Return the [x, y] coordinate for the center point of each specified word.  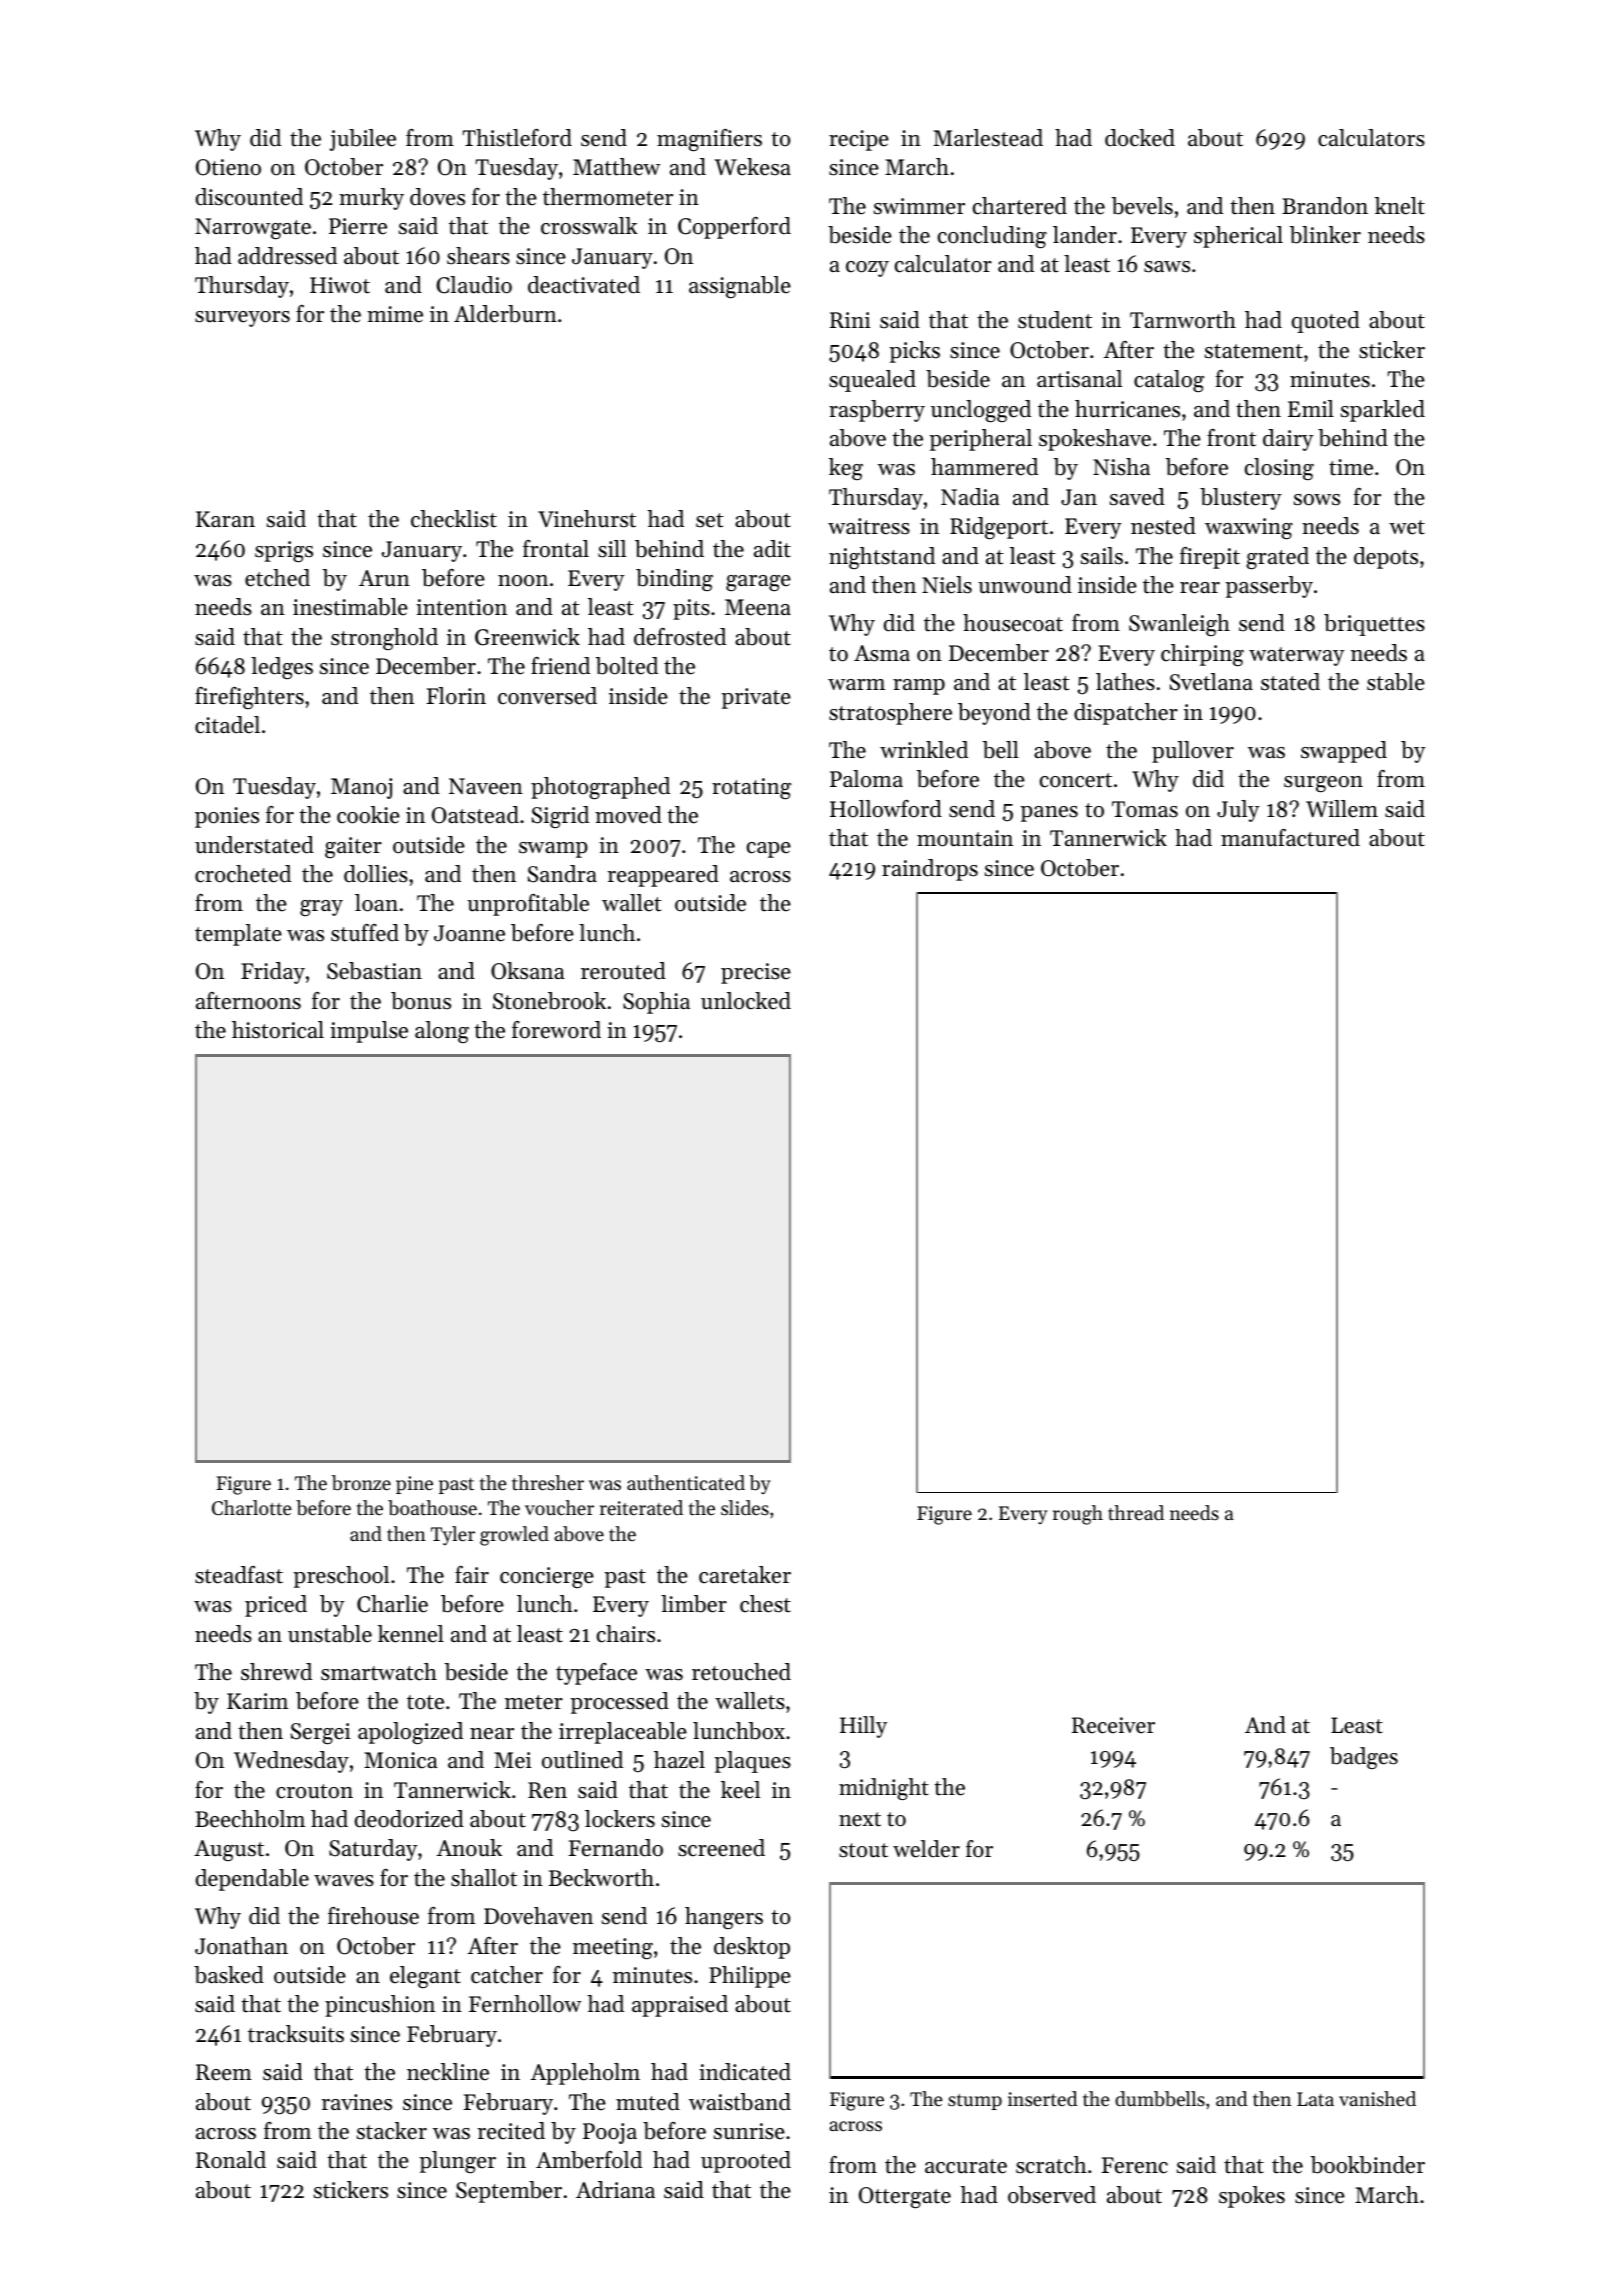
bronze [361, 1483]
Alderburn [505, 314]
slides [745, 1508]
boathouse [432, 1508]
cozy [867, 269]
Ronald [231, 2160]
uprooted [746, 2162]
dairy [1288, 440]
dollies [376, 874]
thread [1136, 1513]
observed [1052, 2195]
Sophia [656, 1003]
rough [1078, 1515]
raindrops [930, 870]
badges [1364, 1758]
